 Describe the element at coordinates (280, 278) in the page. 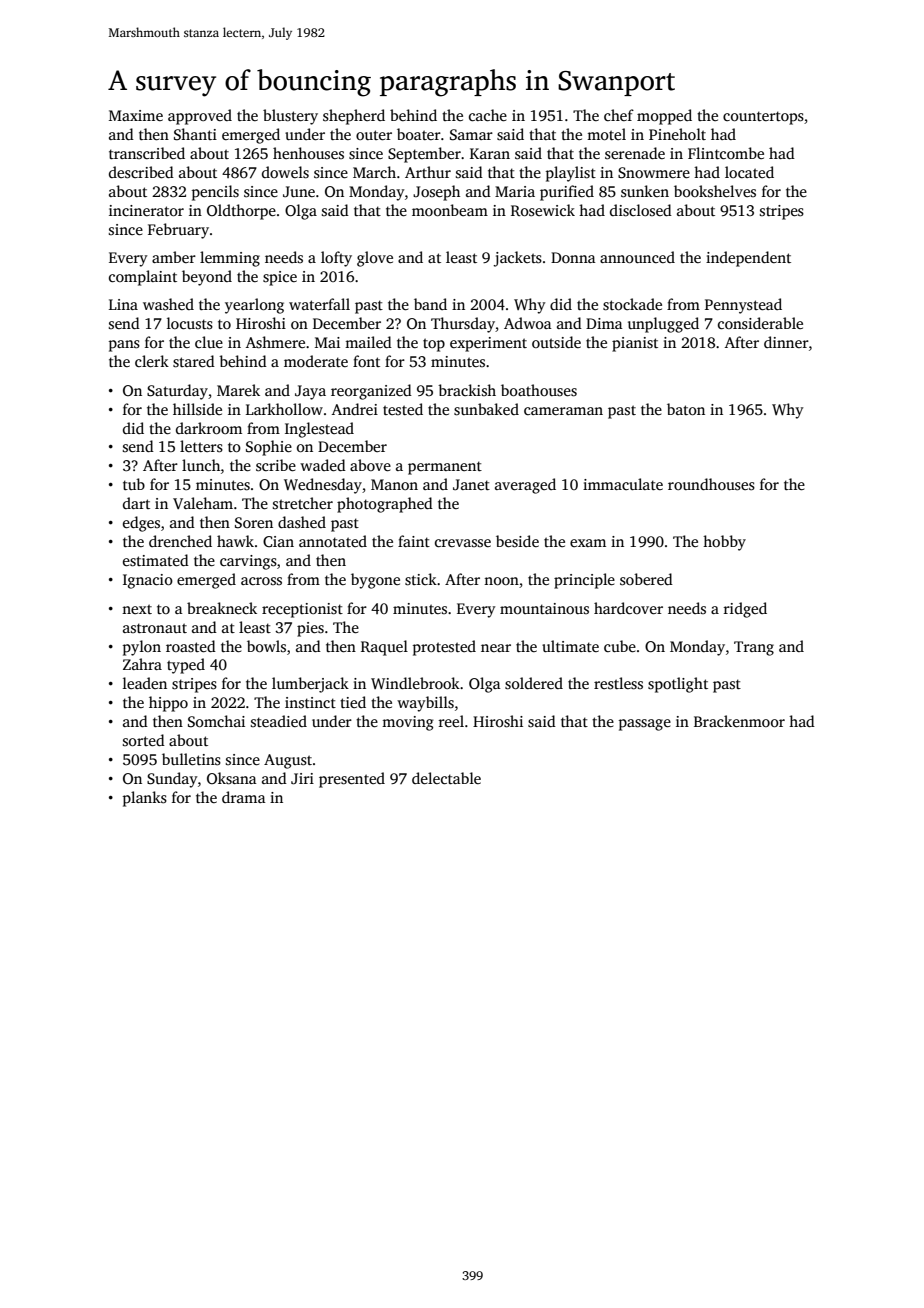

I see `spice` at that location.
